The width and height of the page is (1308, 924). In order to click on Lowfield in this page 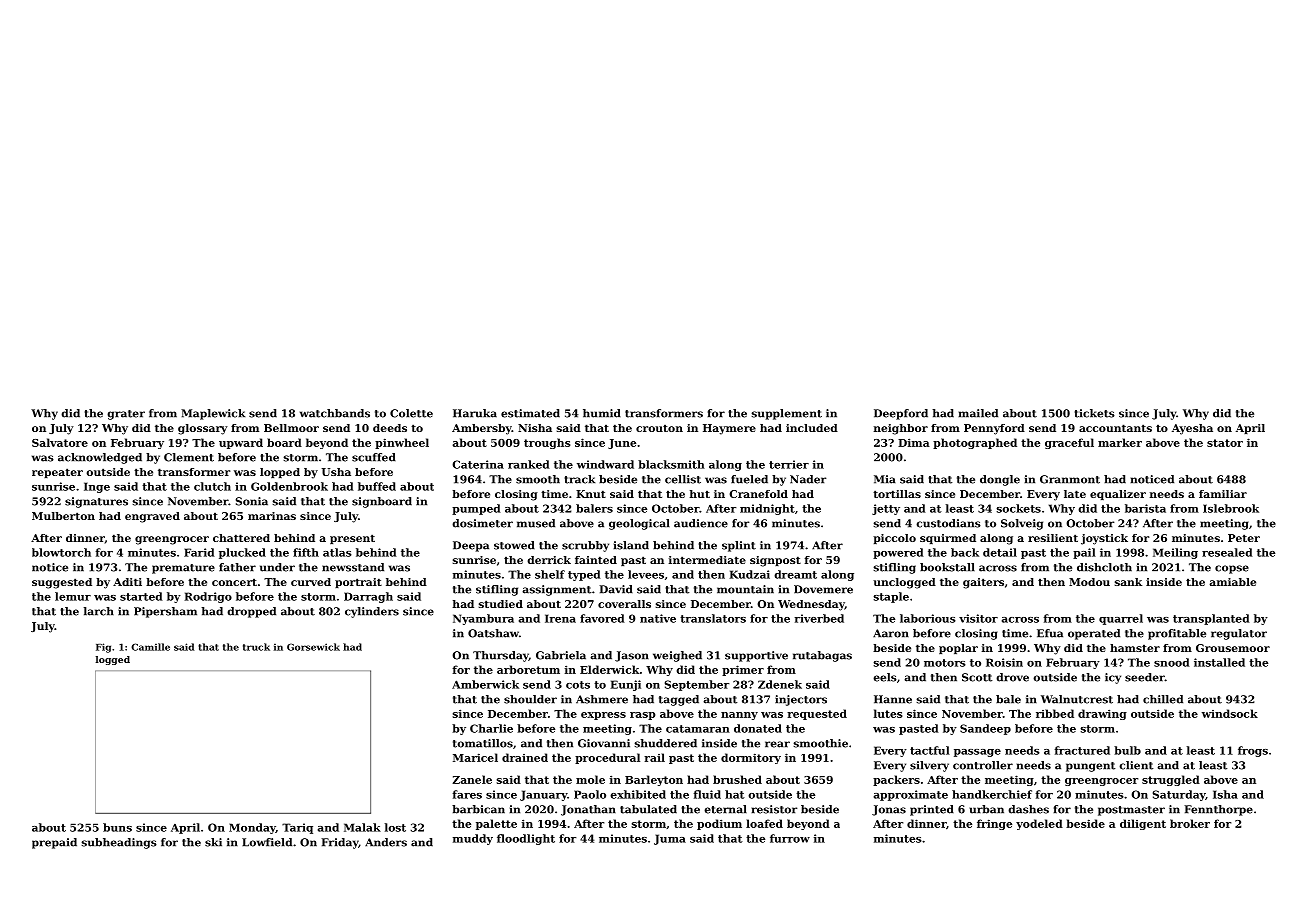, I will do `click(267, 842)`.
